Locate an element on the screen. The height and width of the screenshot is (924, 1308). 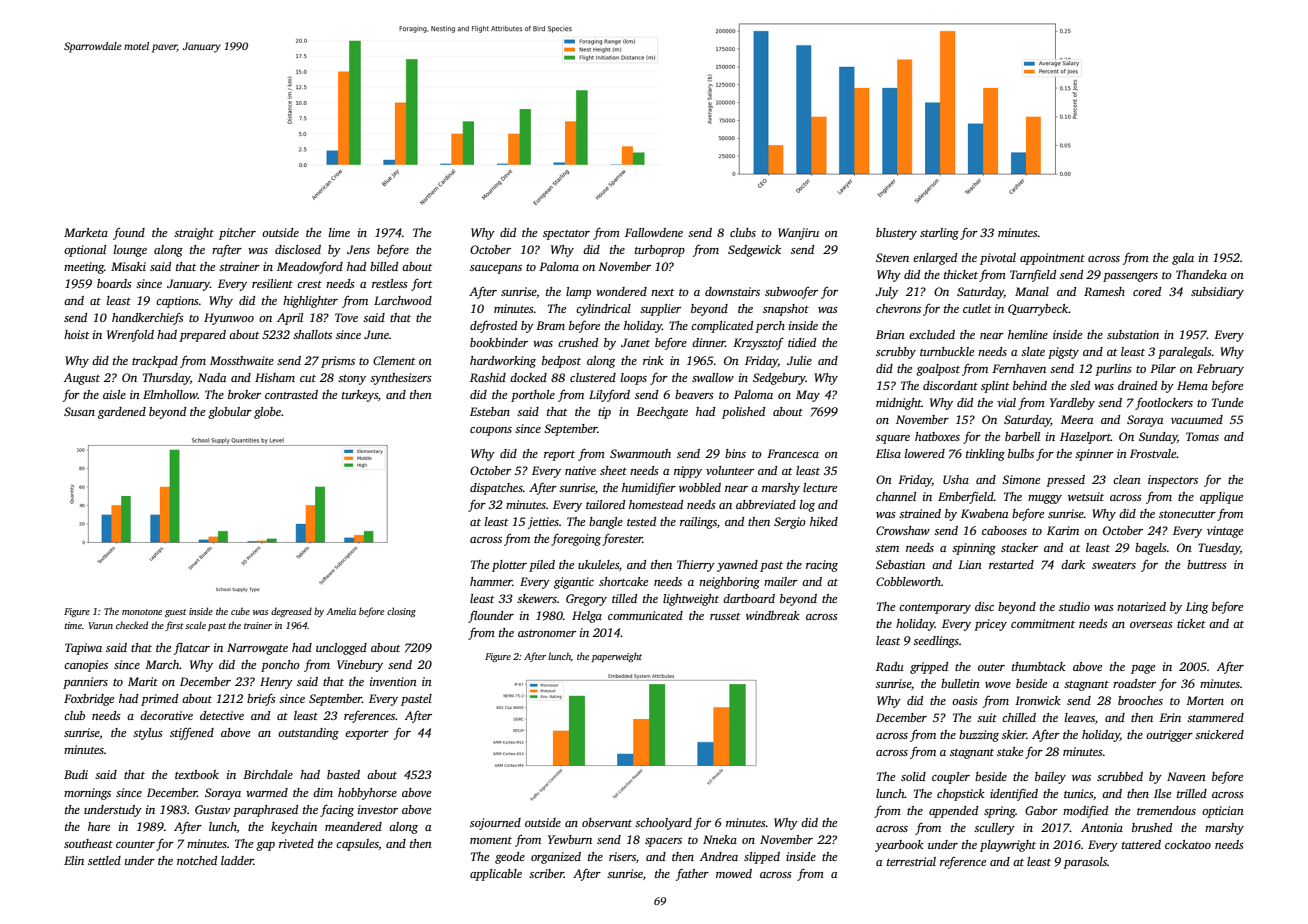
spectator is located at coordinates (566, 235).
